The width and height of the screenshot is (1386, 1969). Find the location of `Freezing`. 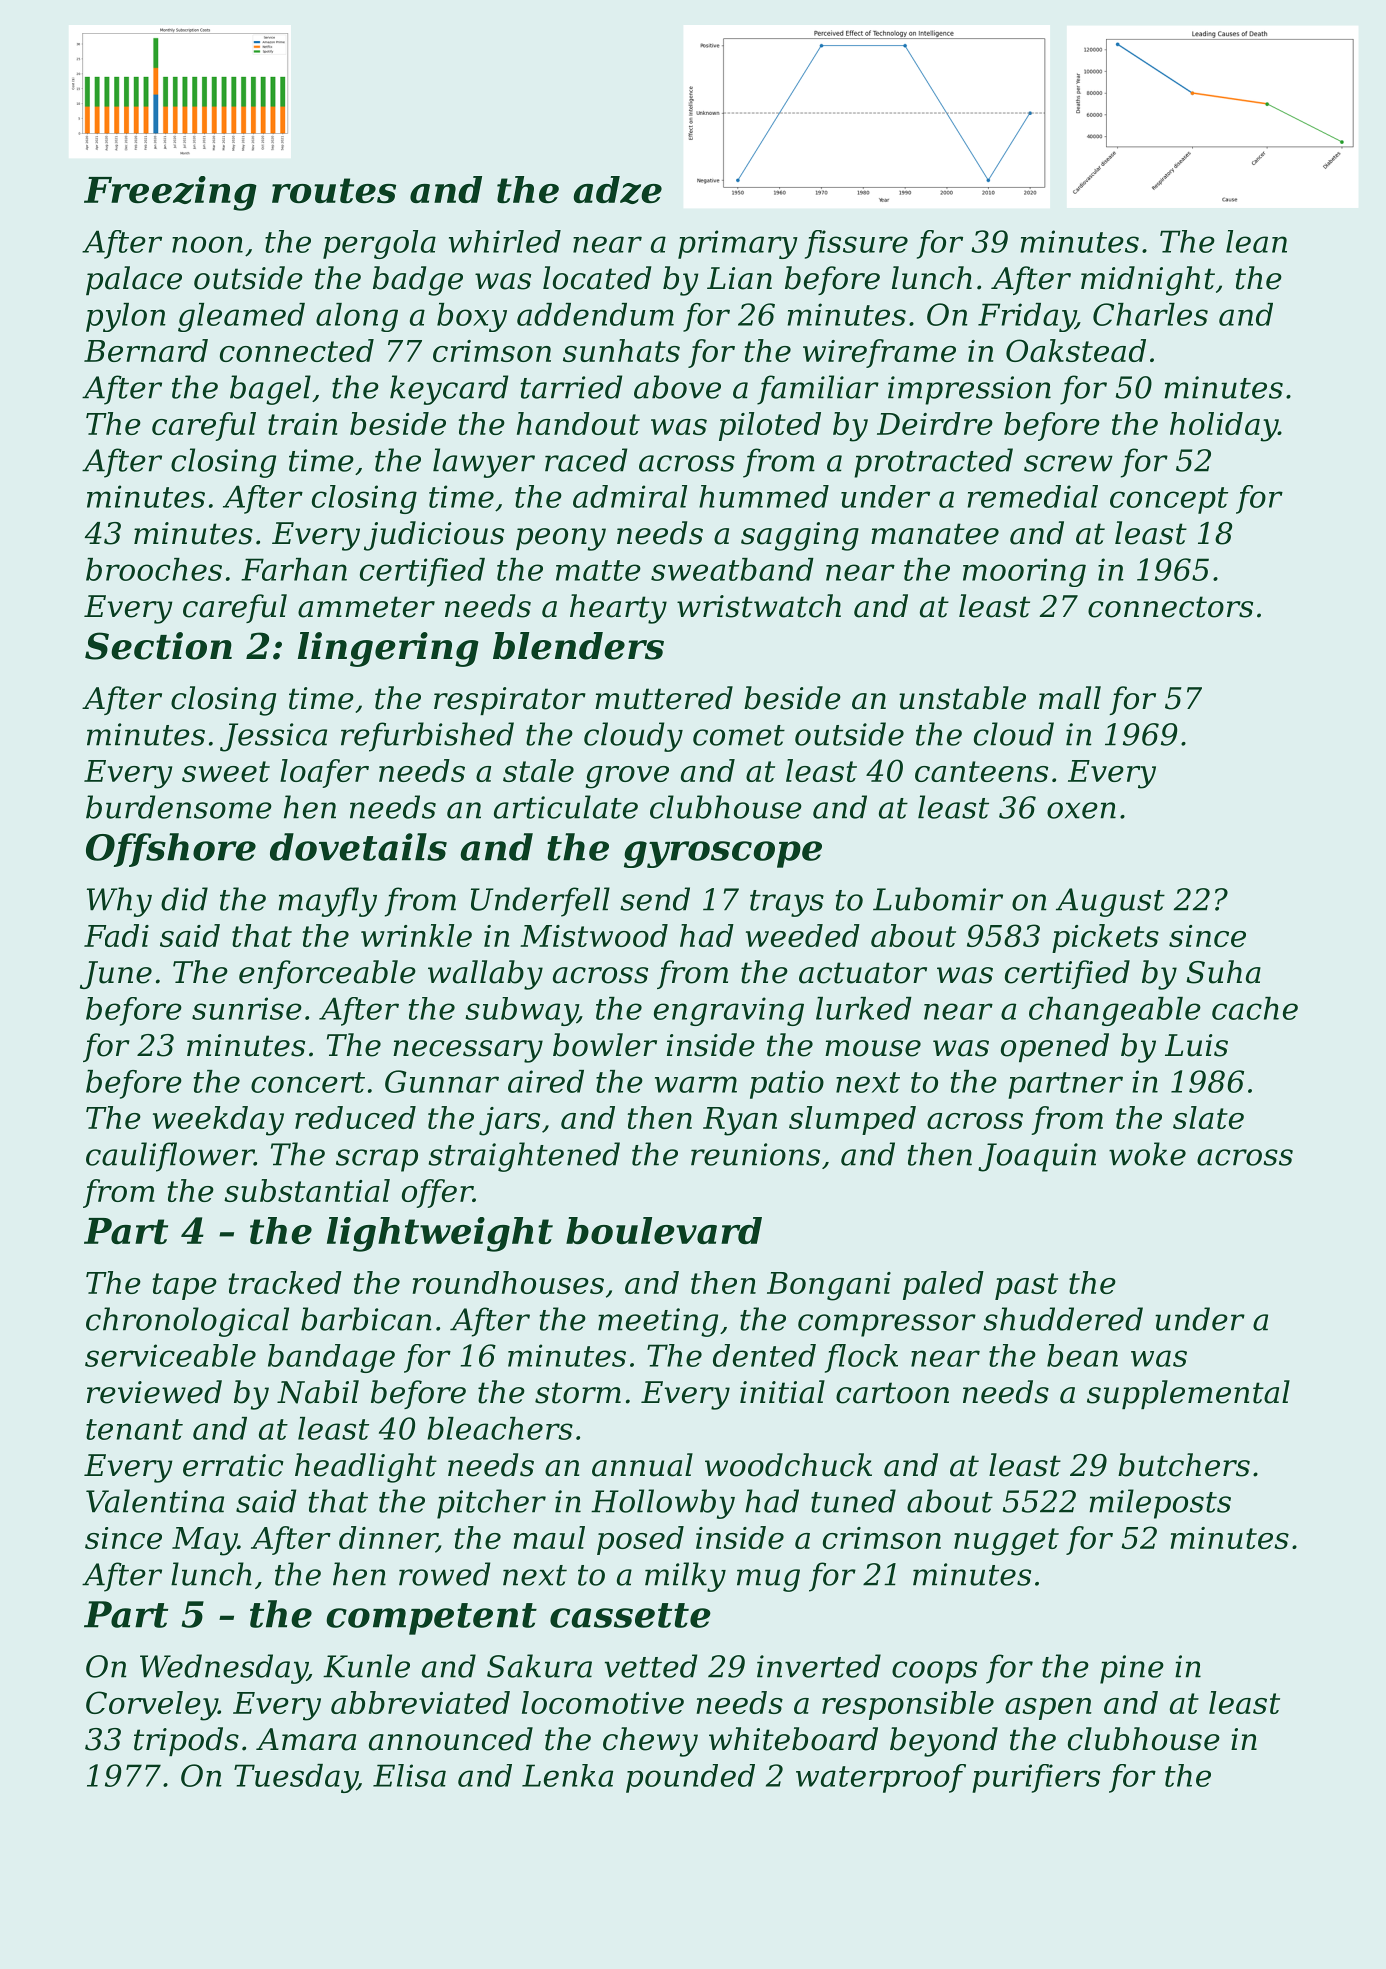

Freezing is located at coordinates (170, 193).
